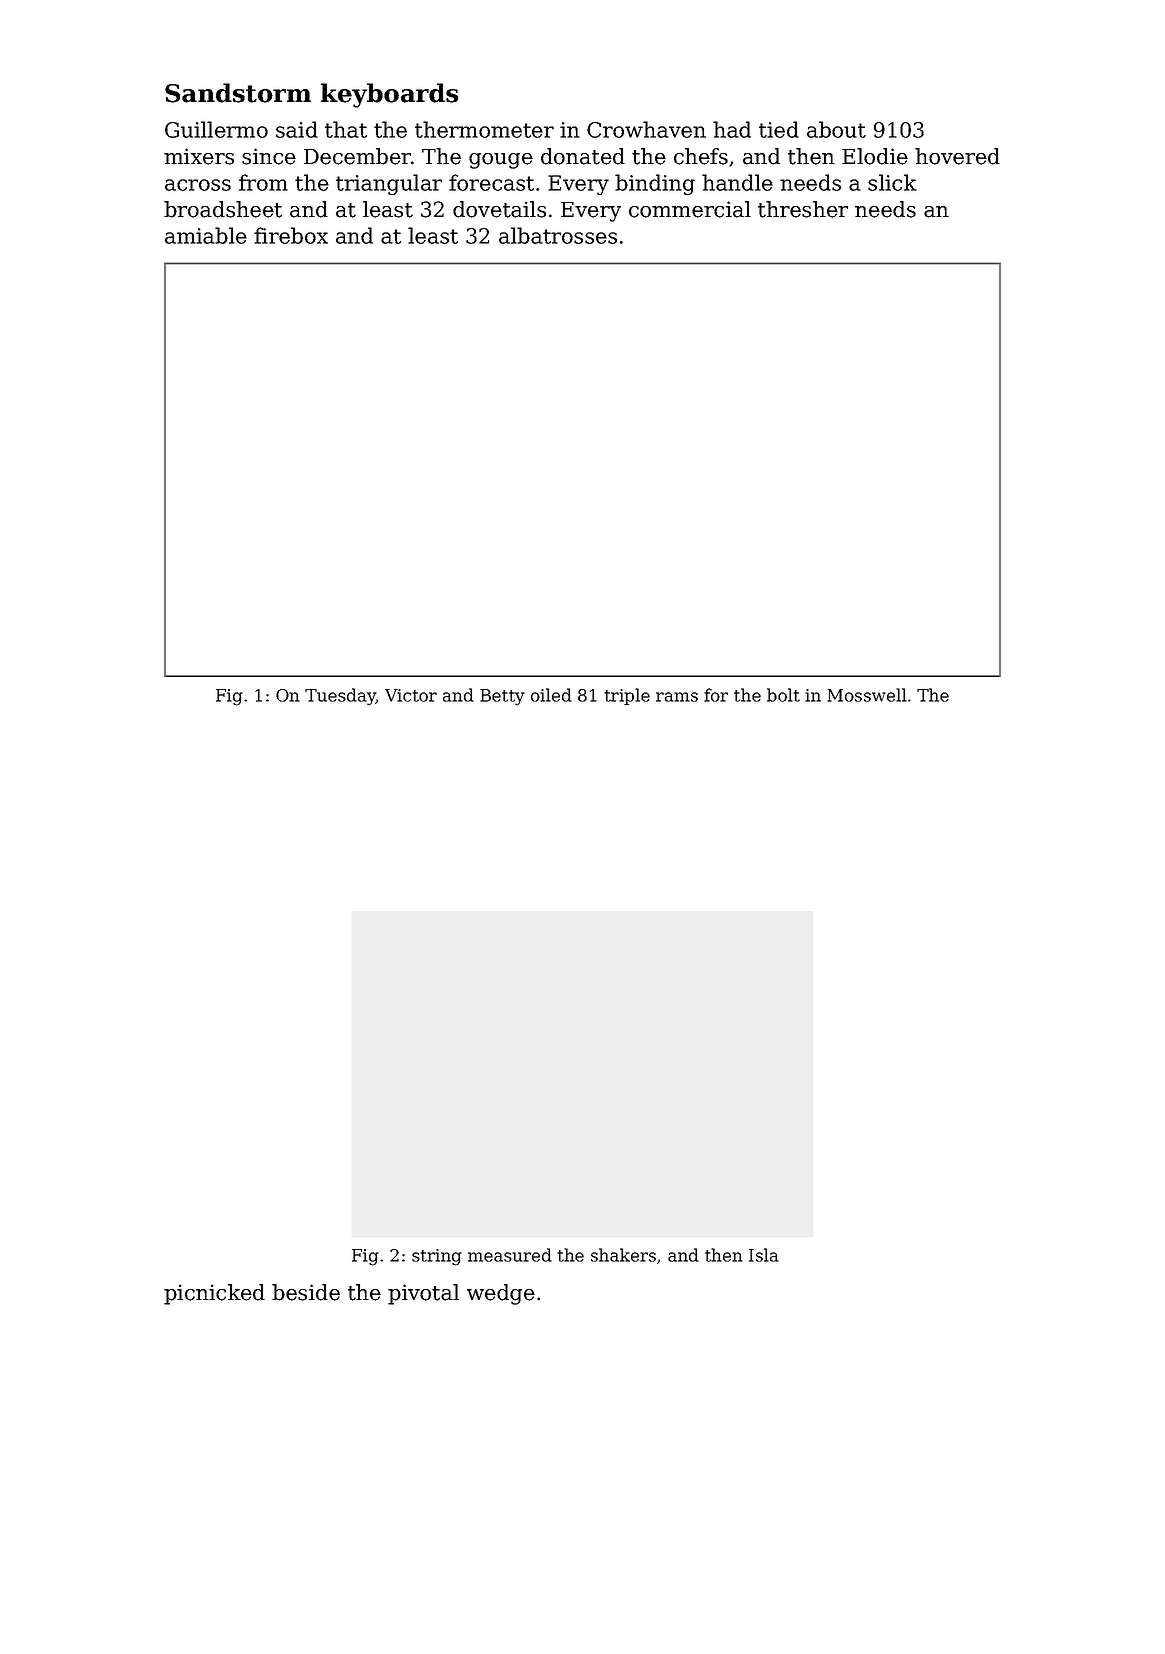 This document has height=1654, width=1165. Describe the element at coordinates (340, 697) in the document. I see `Tuesday` at that location.
